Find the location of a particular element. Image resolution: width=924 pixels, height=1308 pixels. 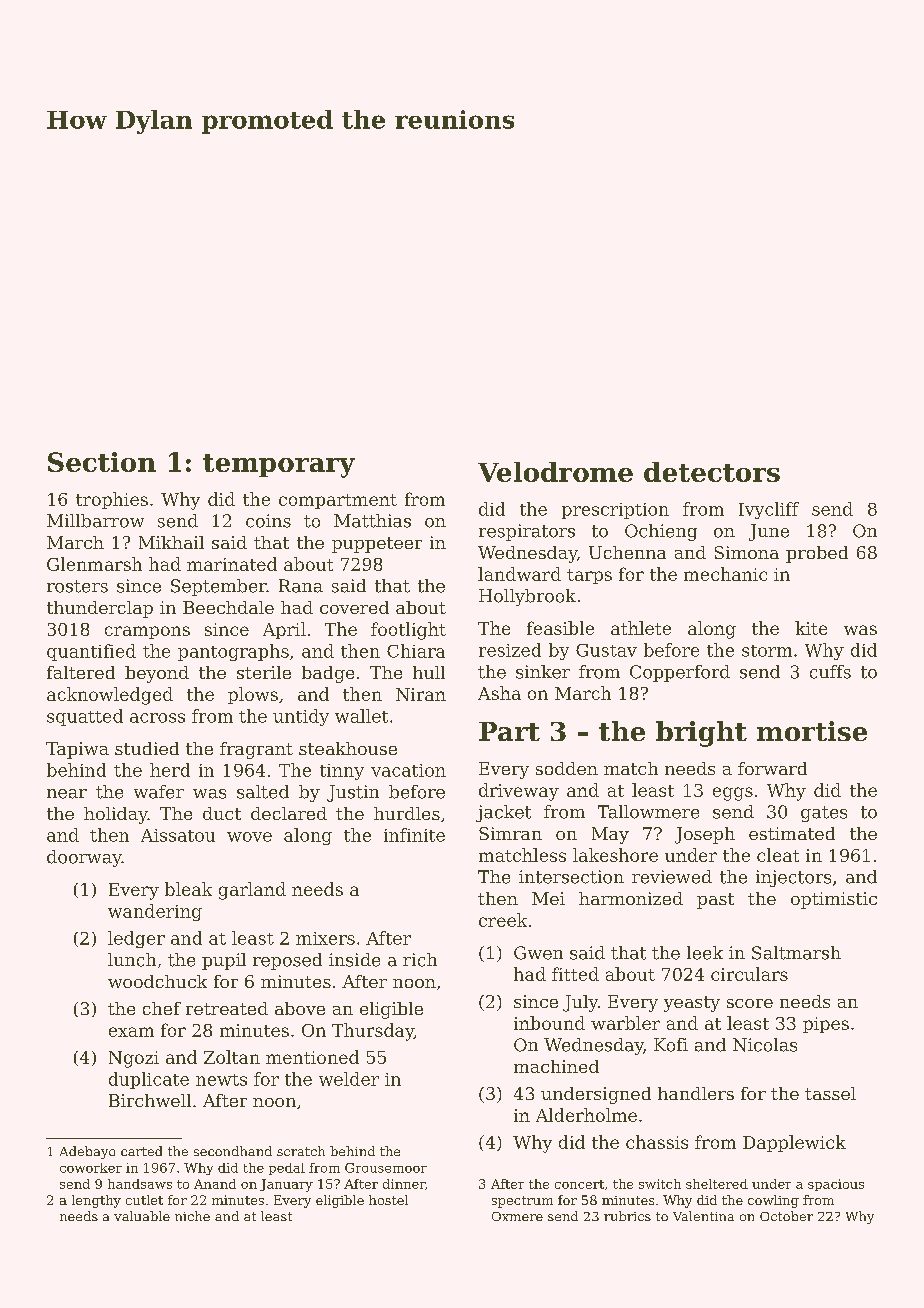

across is located at coordinates (157, 718).
